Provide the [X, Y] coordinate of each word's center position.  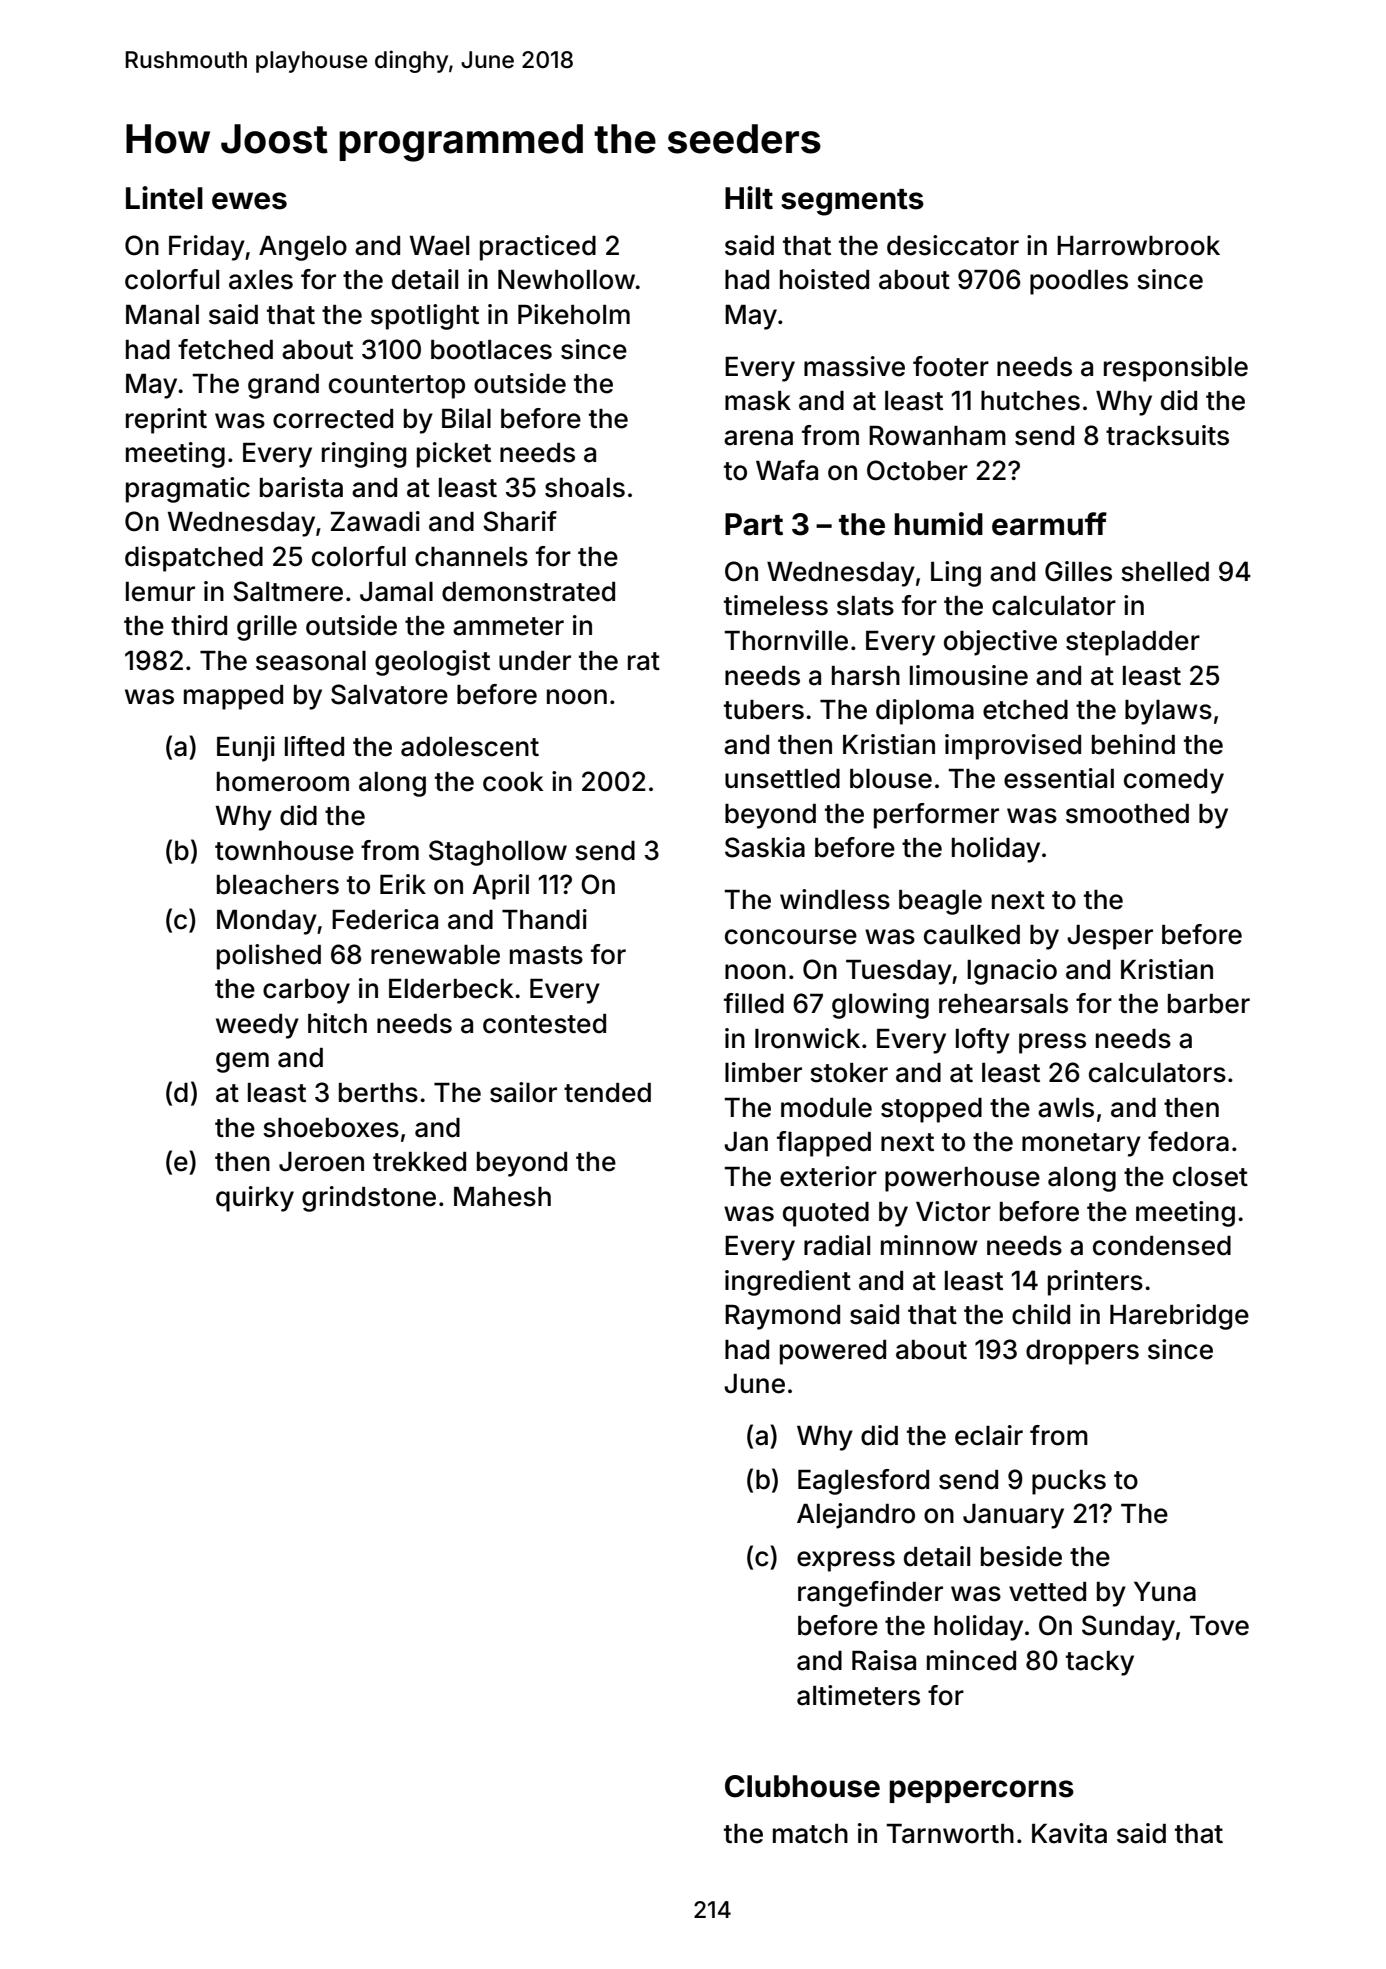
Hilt [749, 197]
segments [852, 202]
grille [267, 628]
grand [283, 386]
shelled [1165, 572]
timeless [776, 605]
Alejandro [856, 1516]
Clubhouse [802, 1786]
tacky [1100, 1663]
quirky [255, 1199]
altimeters [858, 1695]
